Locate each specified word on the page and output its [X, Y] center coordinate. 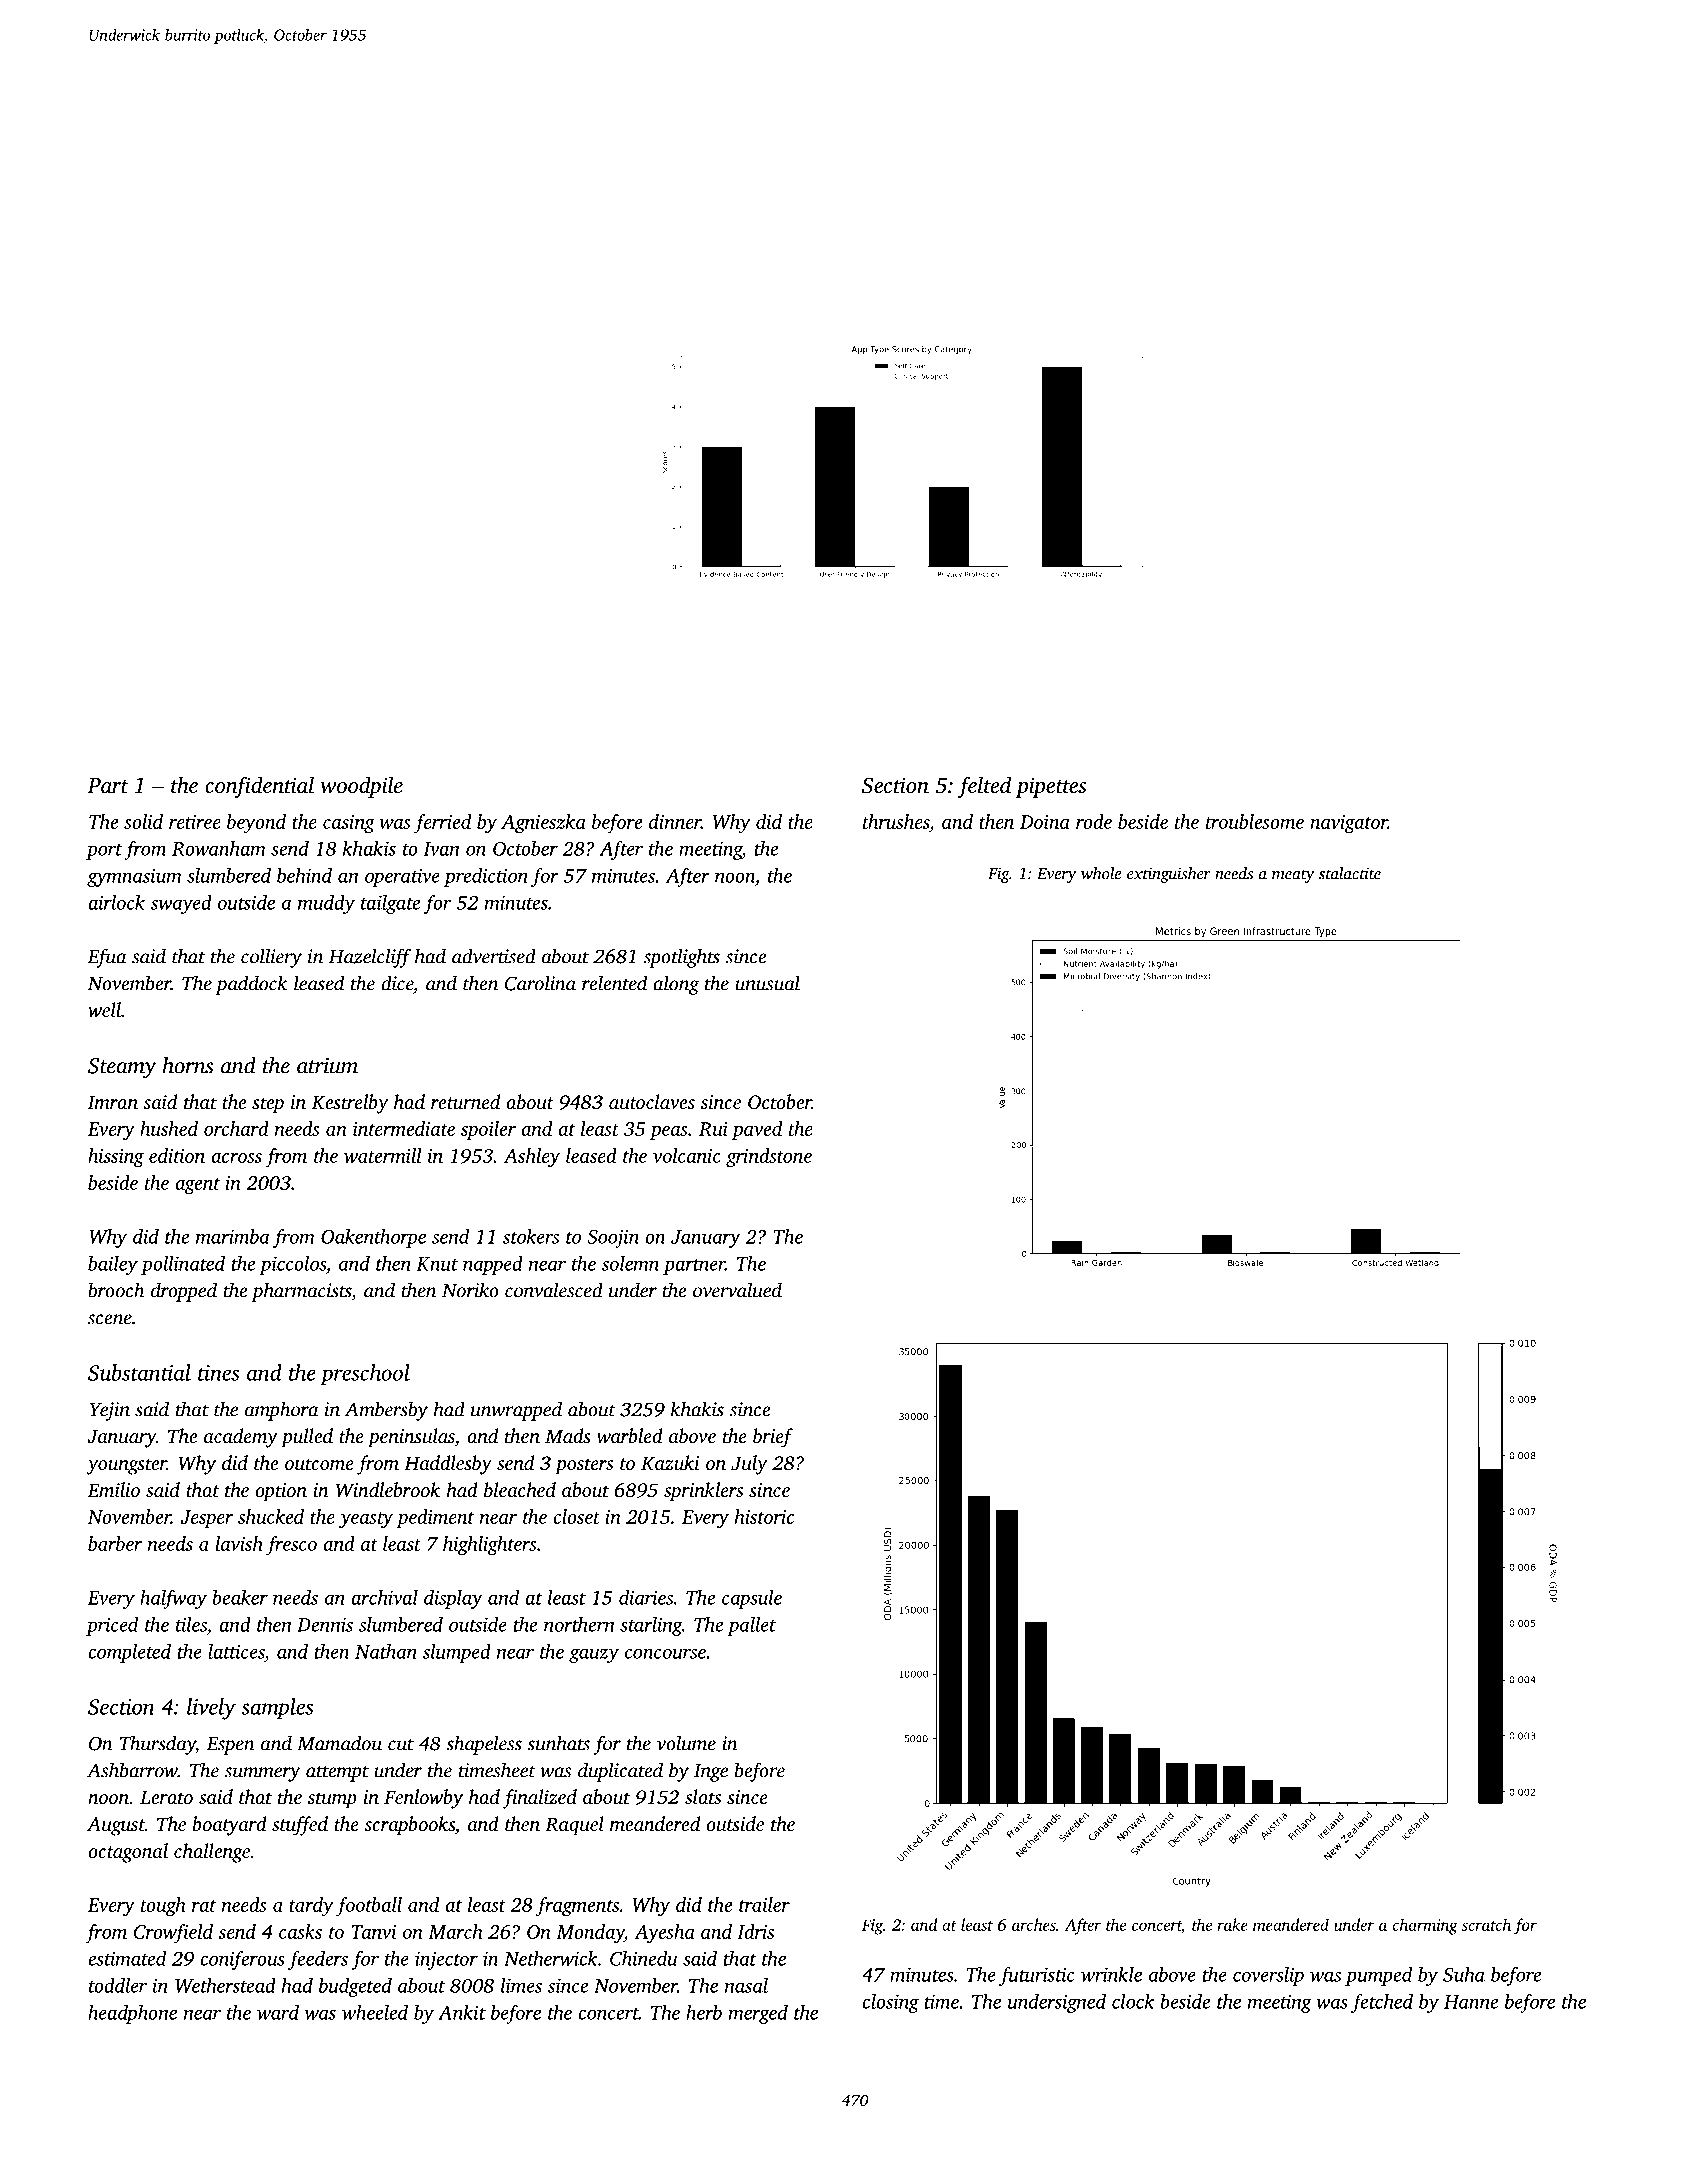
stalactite [1350, 873]
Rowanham [219, 848]
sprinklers [703, 1492]
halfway [173, 1599]
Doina [1045, 822]
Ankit [462, 2012]
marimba [233, 1236]
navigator [1349, 824]
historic [764, 1516]
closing [890, 2003]
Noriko [470, 1290]
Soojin [613, 1238]
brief [773, 1438]
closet [576, 1516]
